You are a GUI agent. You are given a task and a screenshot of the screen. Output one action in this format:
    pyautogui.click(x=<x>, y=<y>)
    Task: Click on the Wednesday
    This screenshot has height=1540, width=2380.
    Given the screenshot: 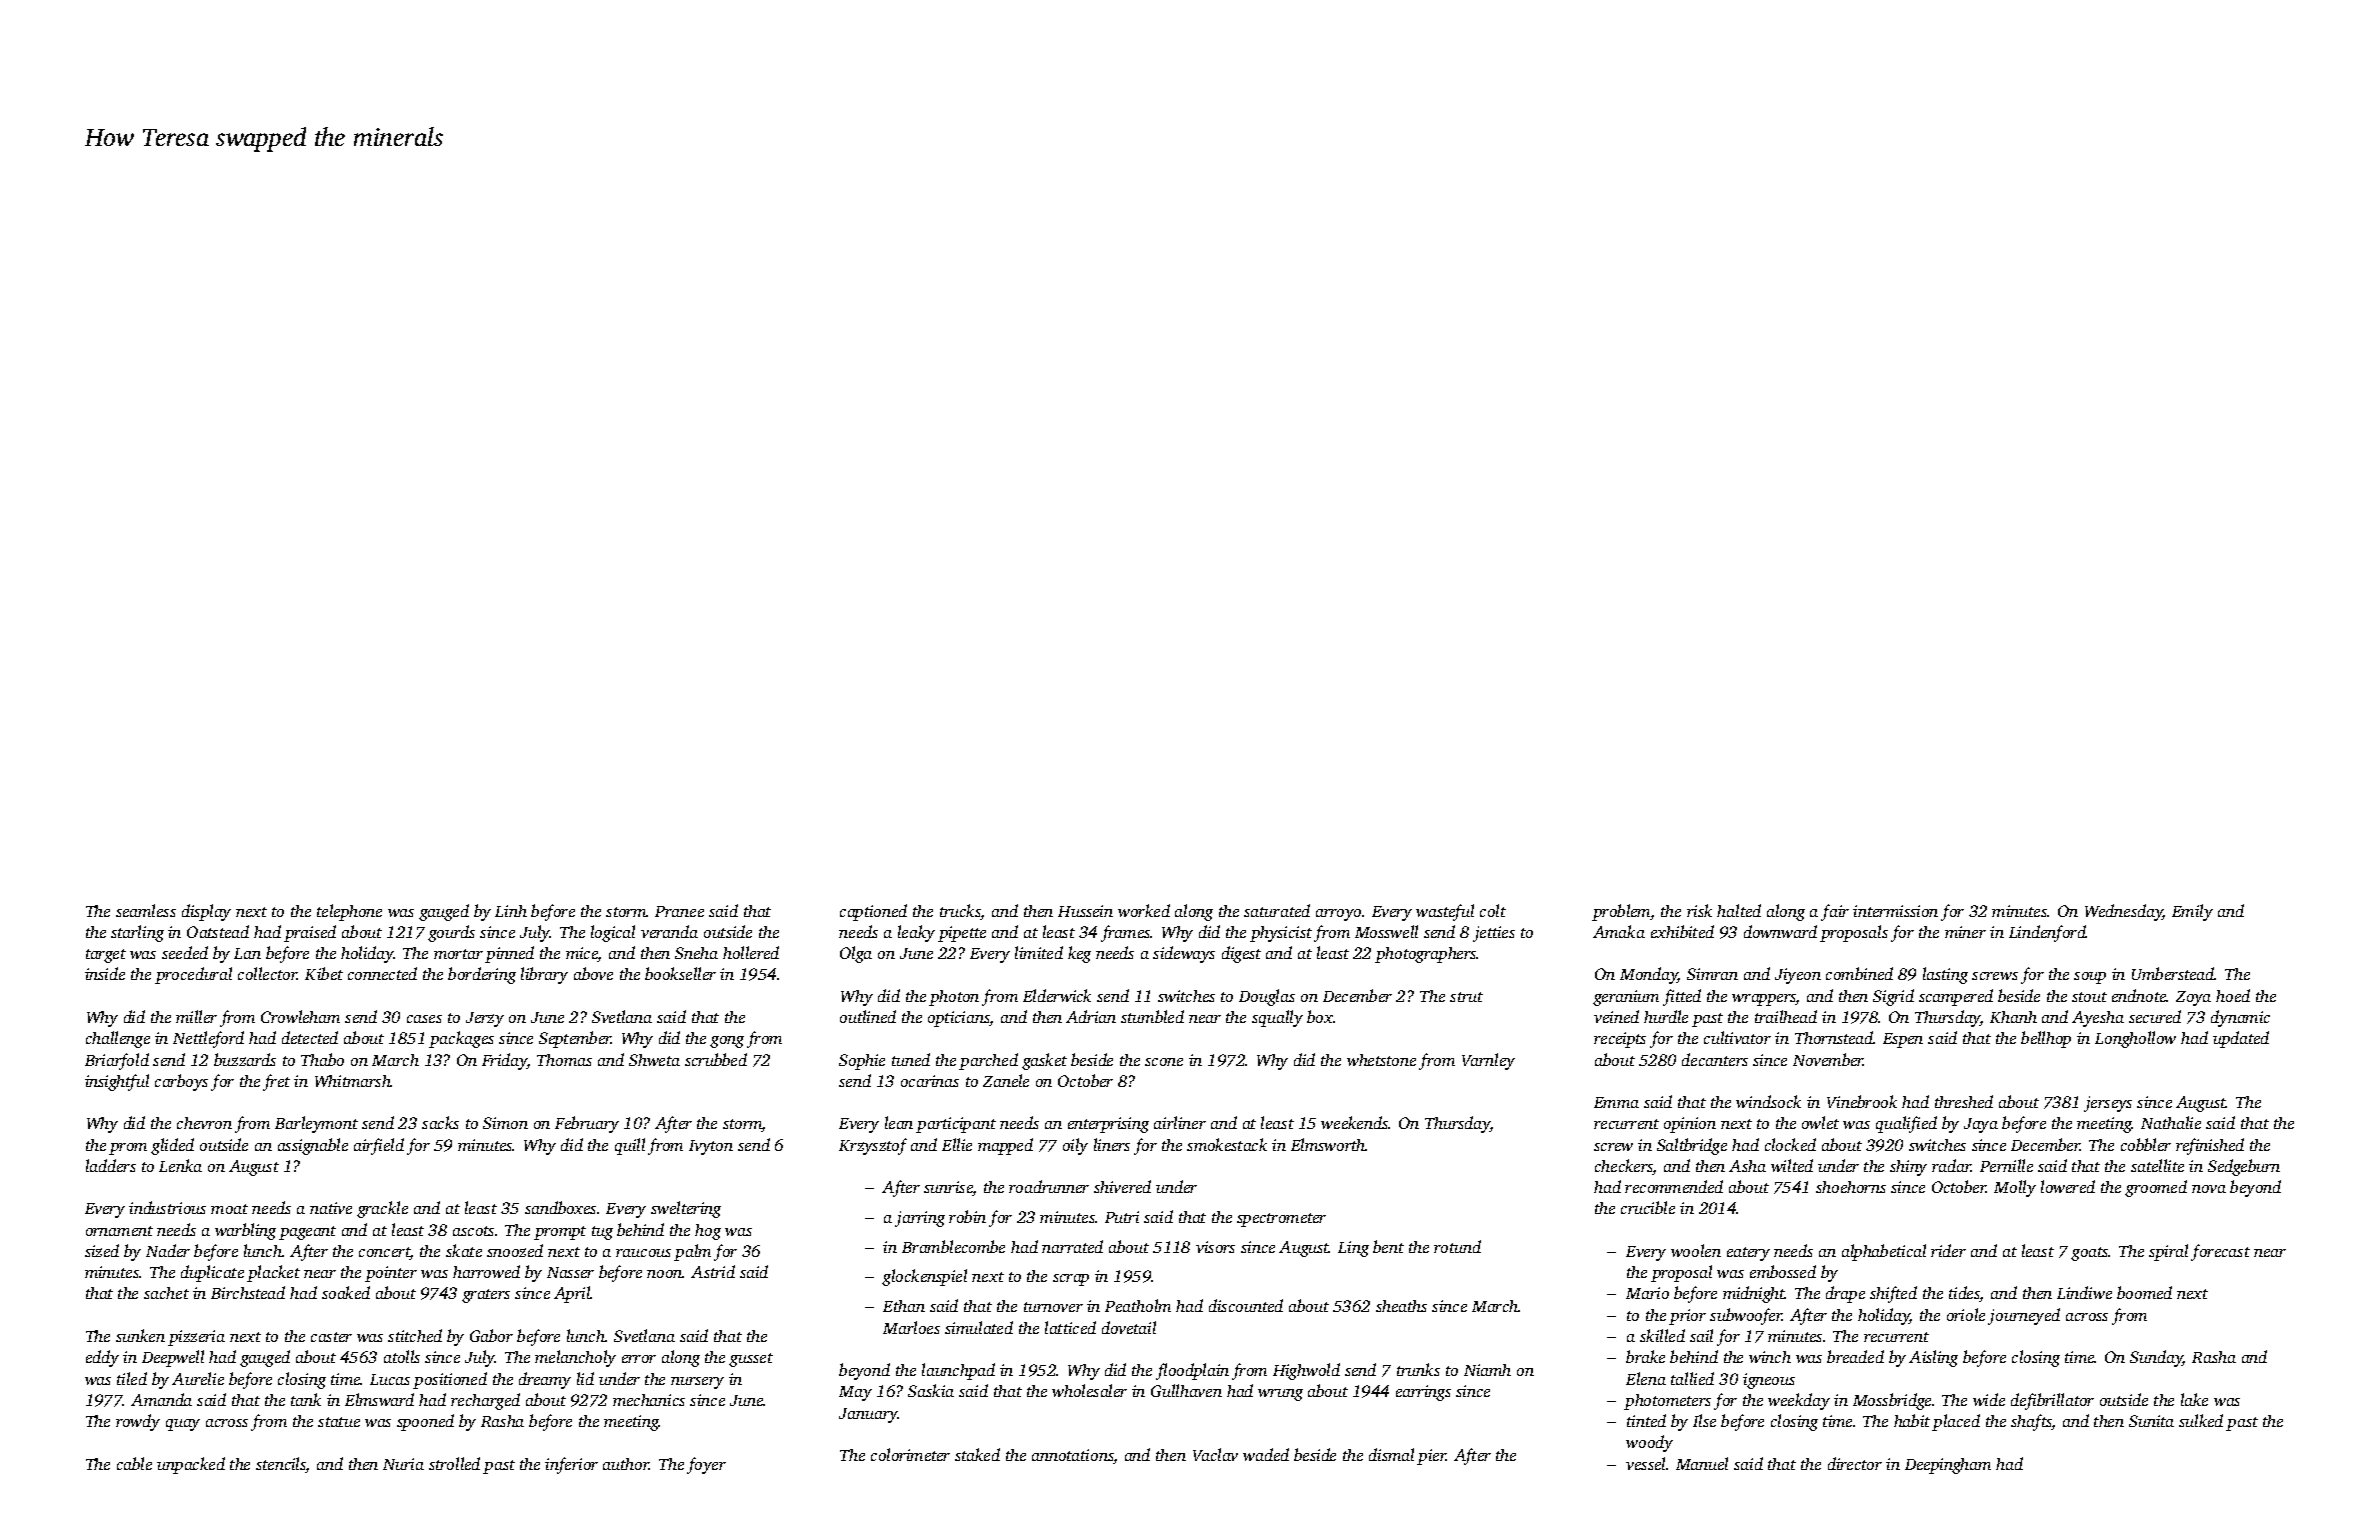 What is the action you would take?
    pyautogui.click(x=2124, y=912)
